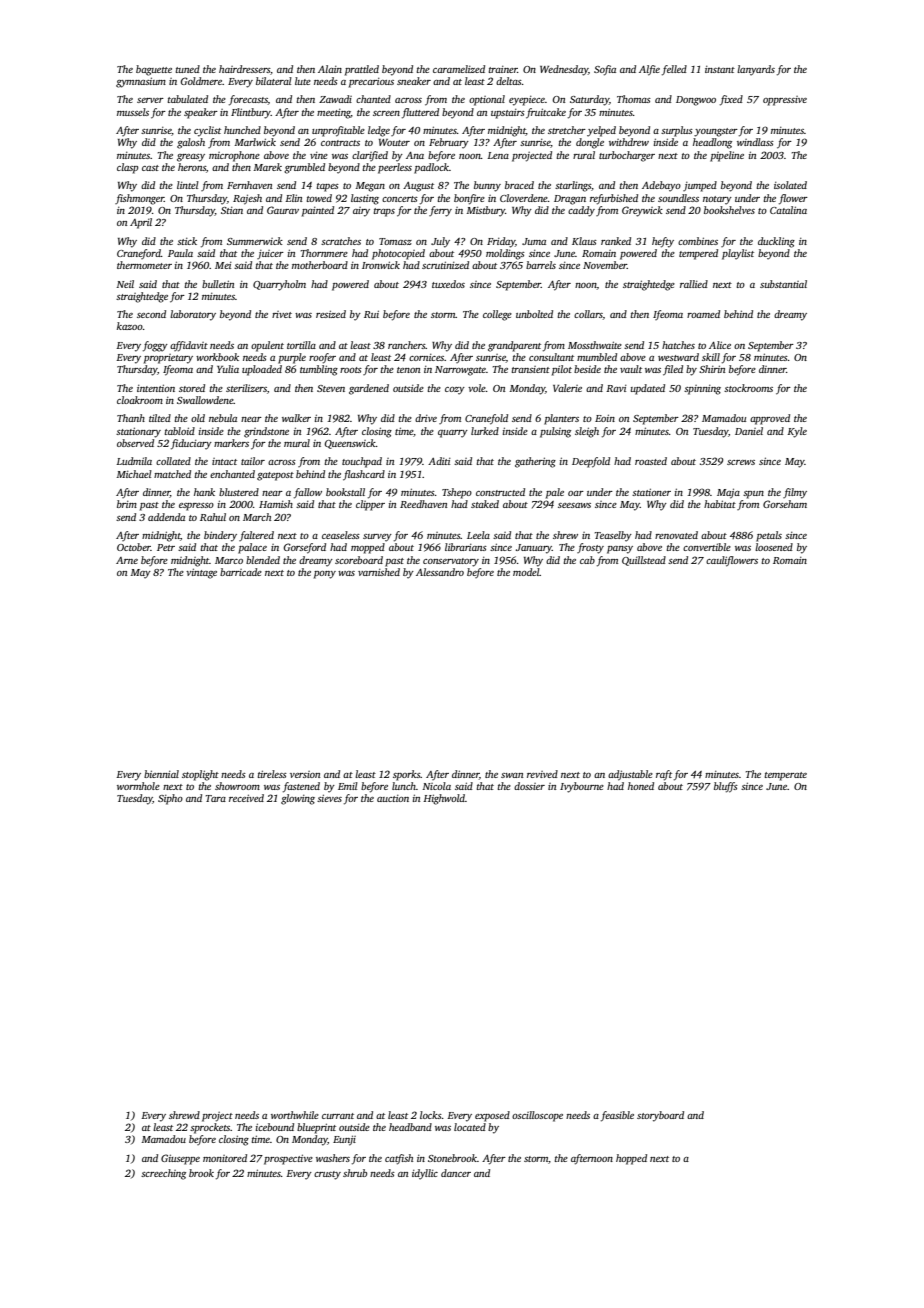  I want to click on oscilloscope, so click(537, 1116).
